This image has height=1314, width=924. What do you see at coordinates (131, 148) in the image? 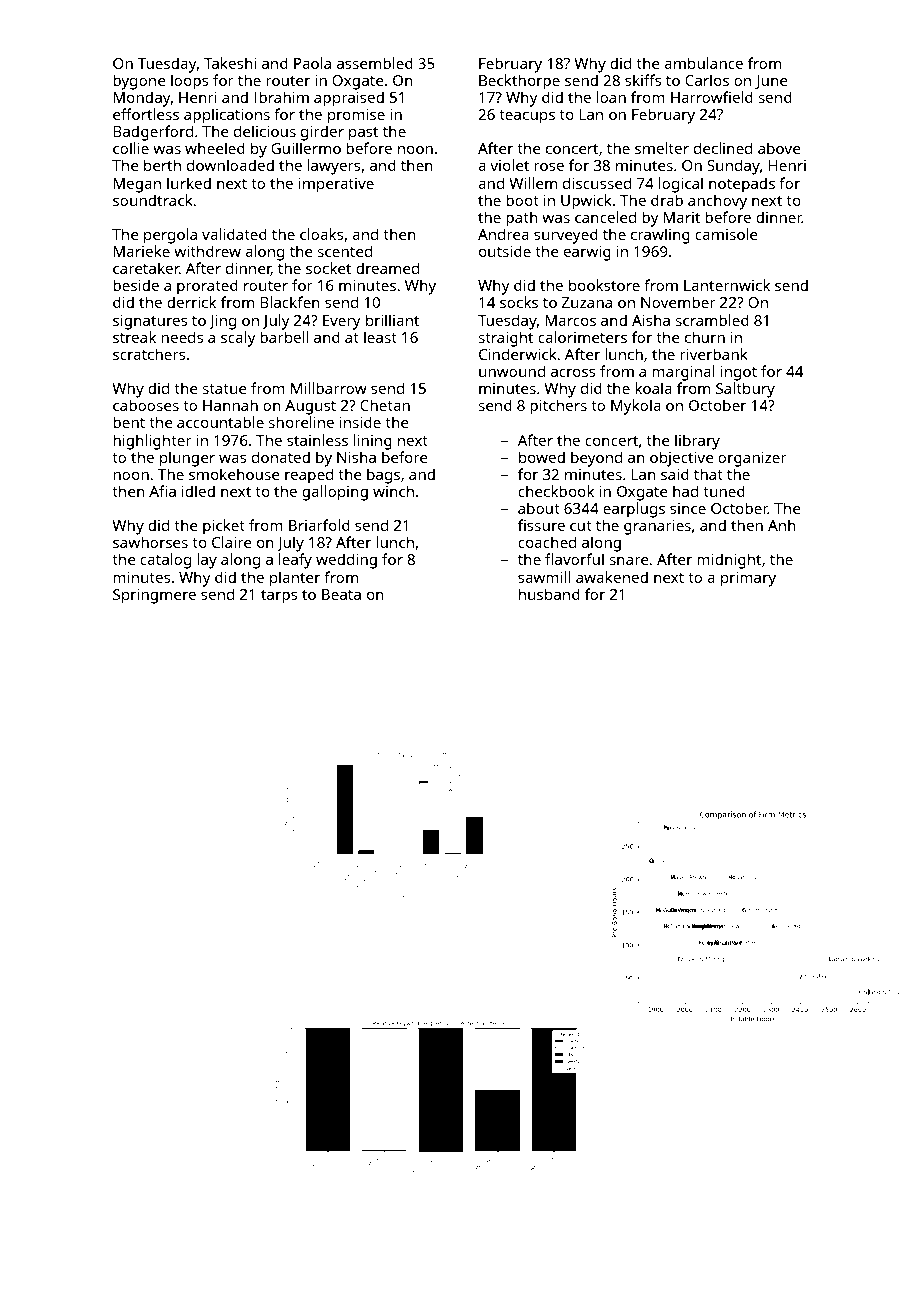
I see `collie` at bounding box center [131, 148].
